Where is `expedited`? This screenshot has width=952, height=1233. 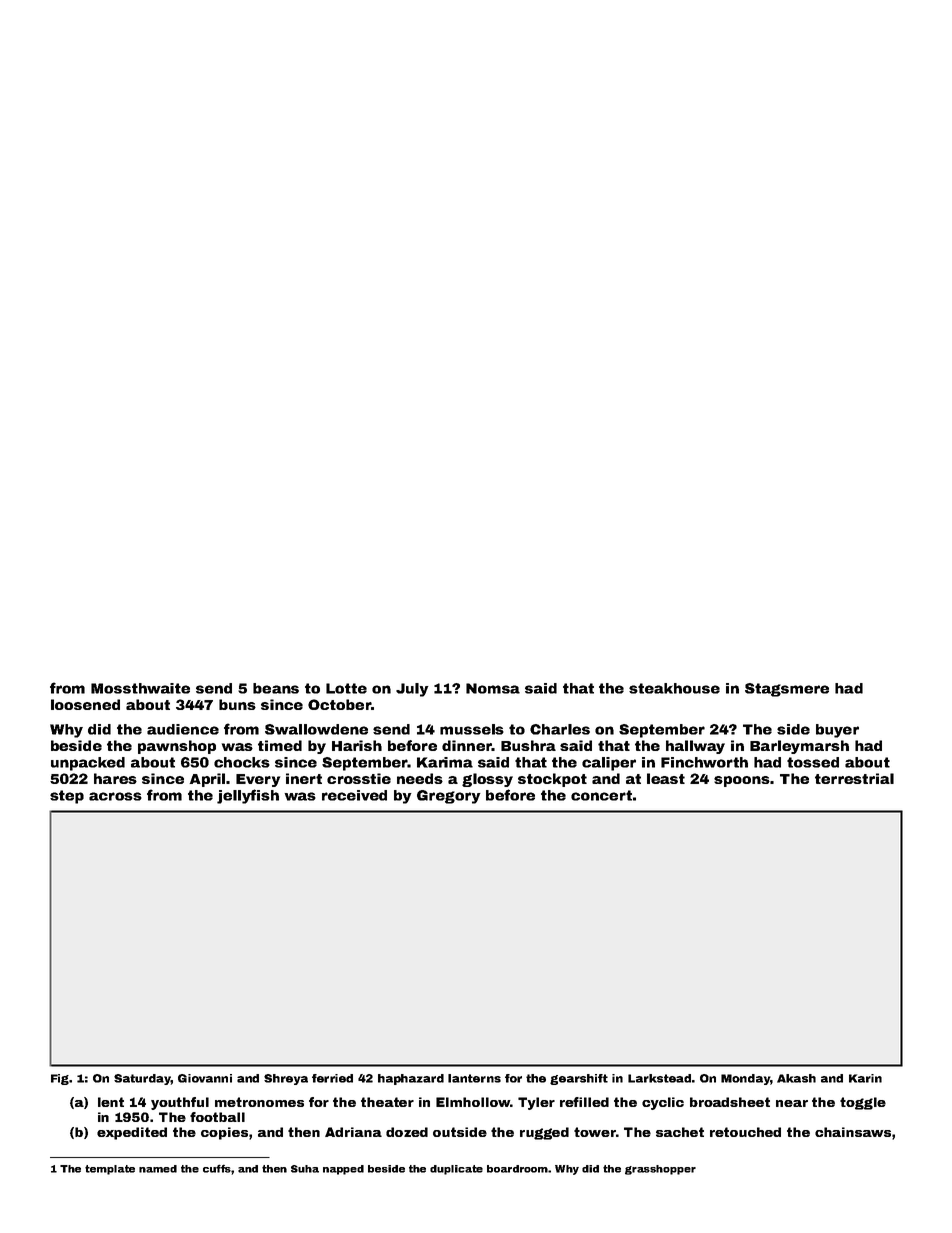
expedited is located at coordinates (132, 1133).
